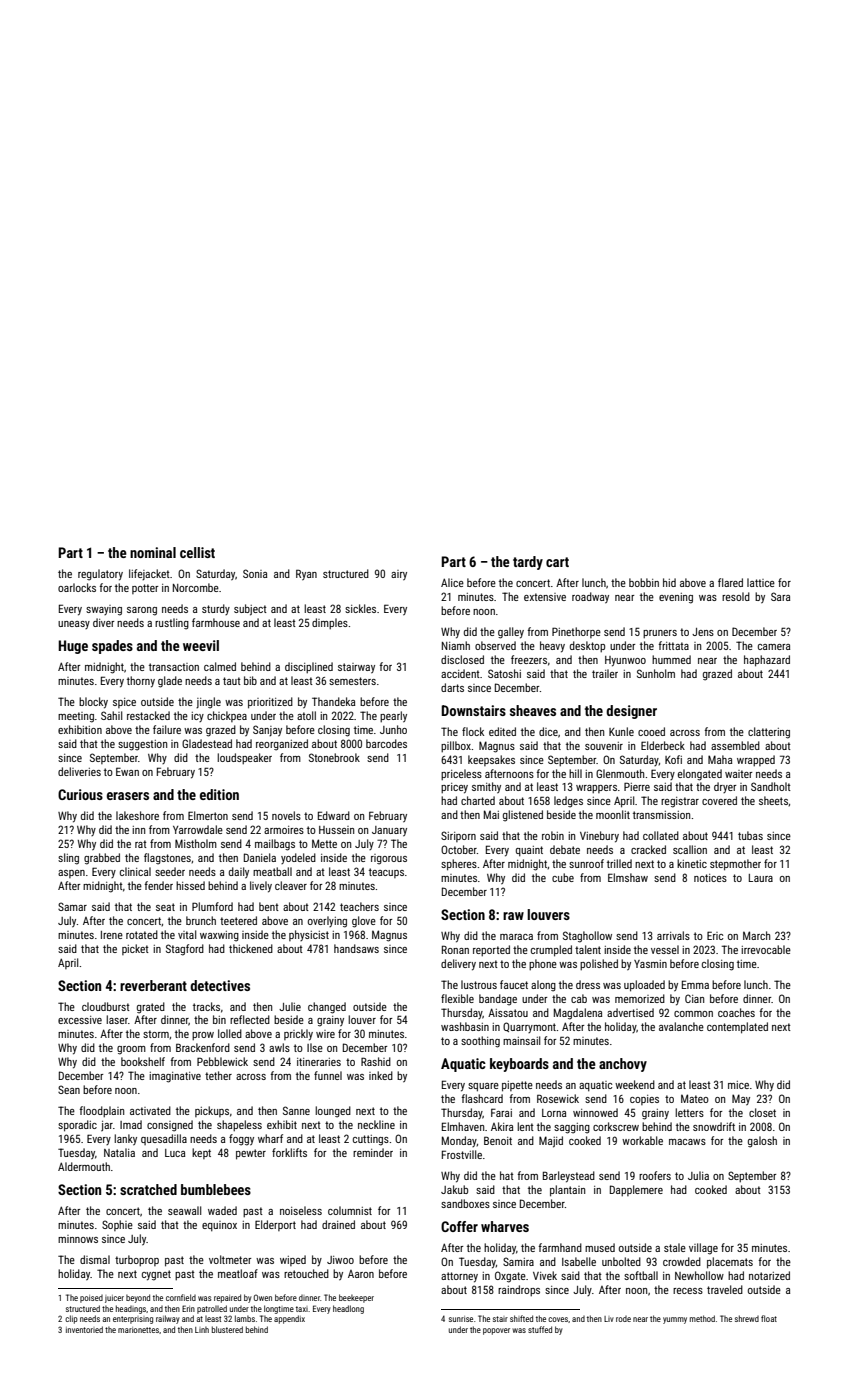 The image size is (849, 1400). I want to click on aspen, so click(71, 874).
